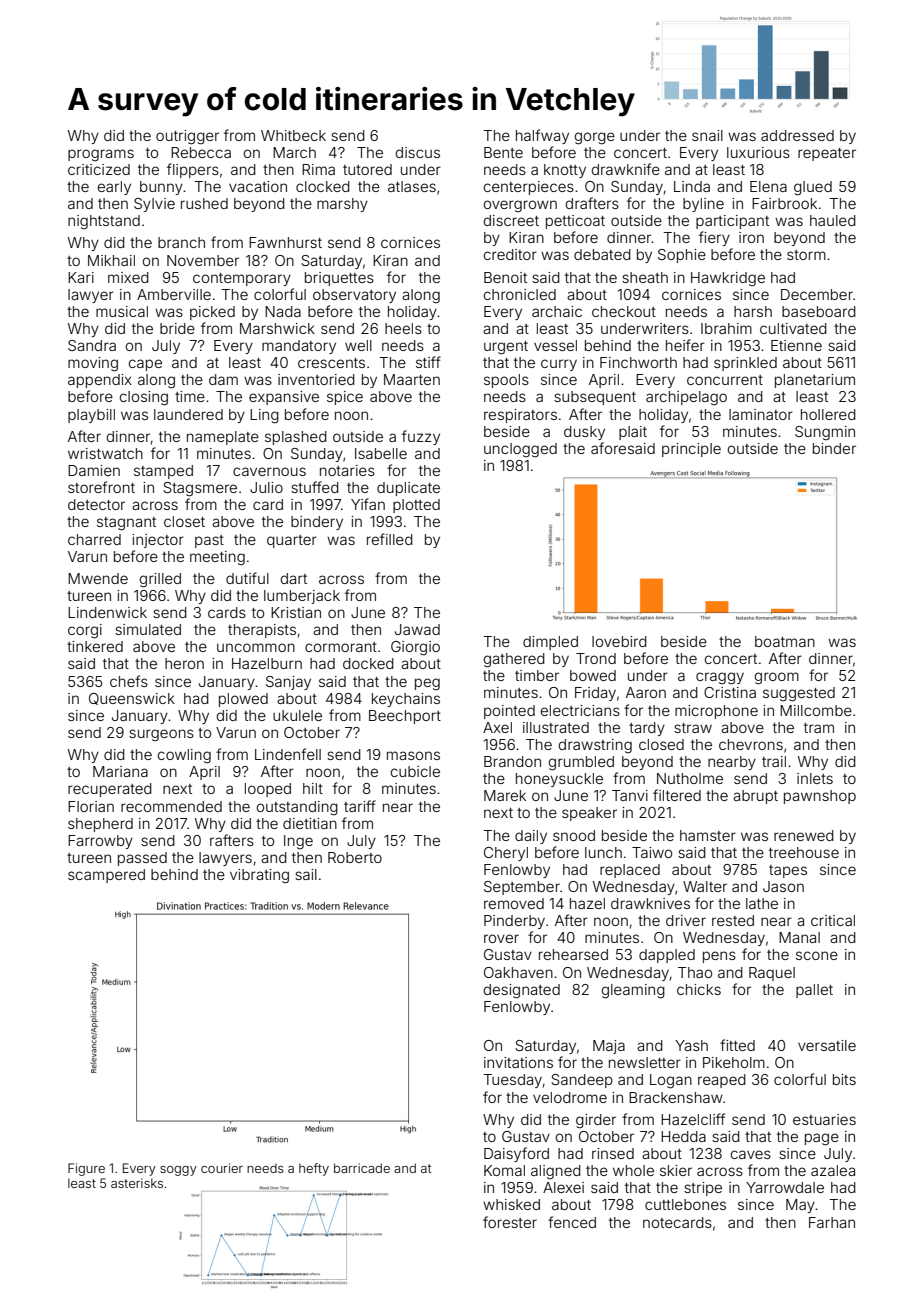  I want to click on detector, so click(96, 504).
